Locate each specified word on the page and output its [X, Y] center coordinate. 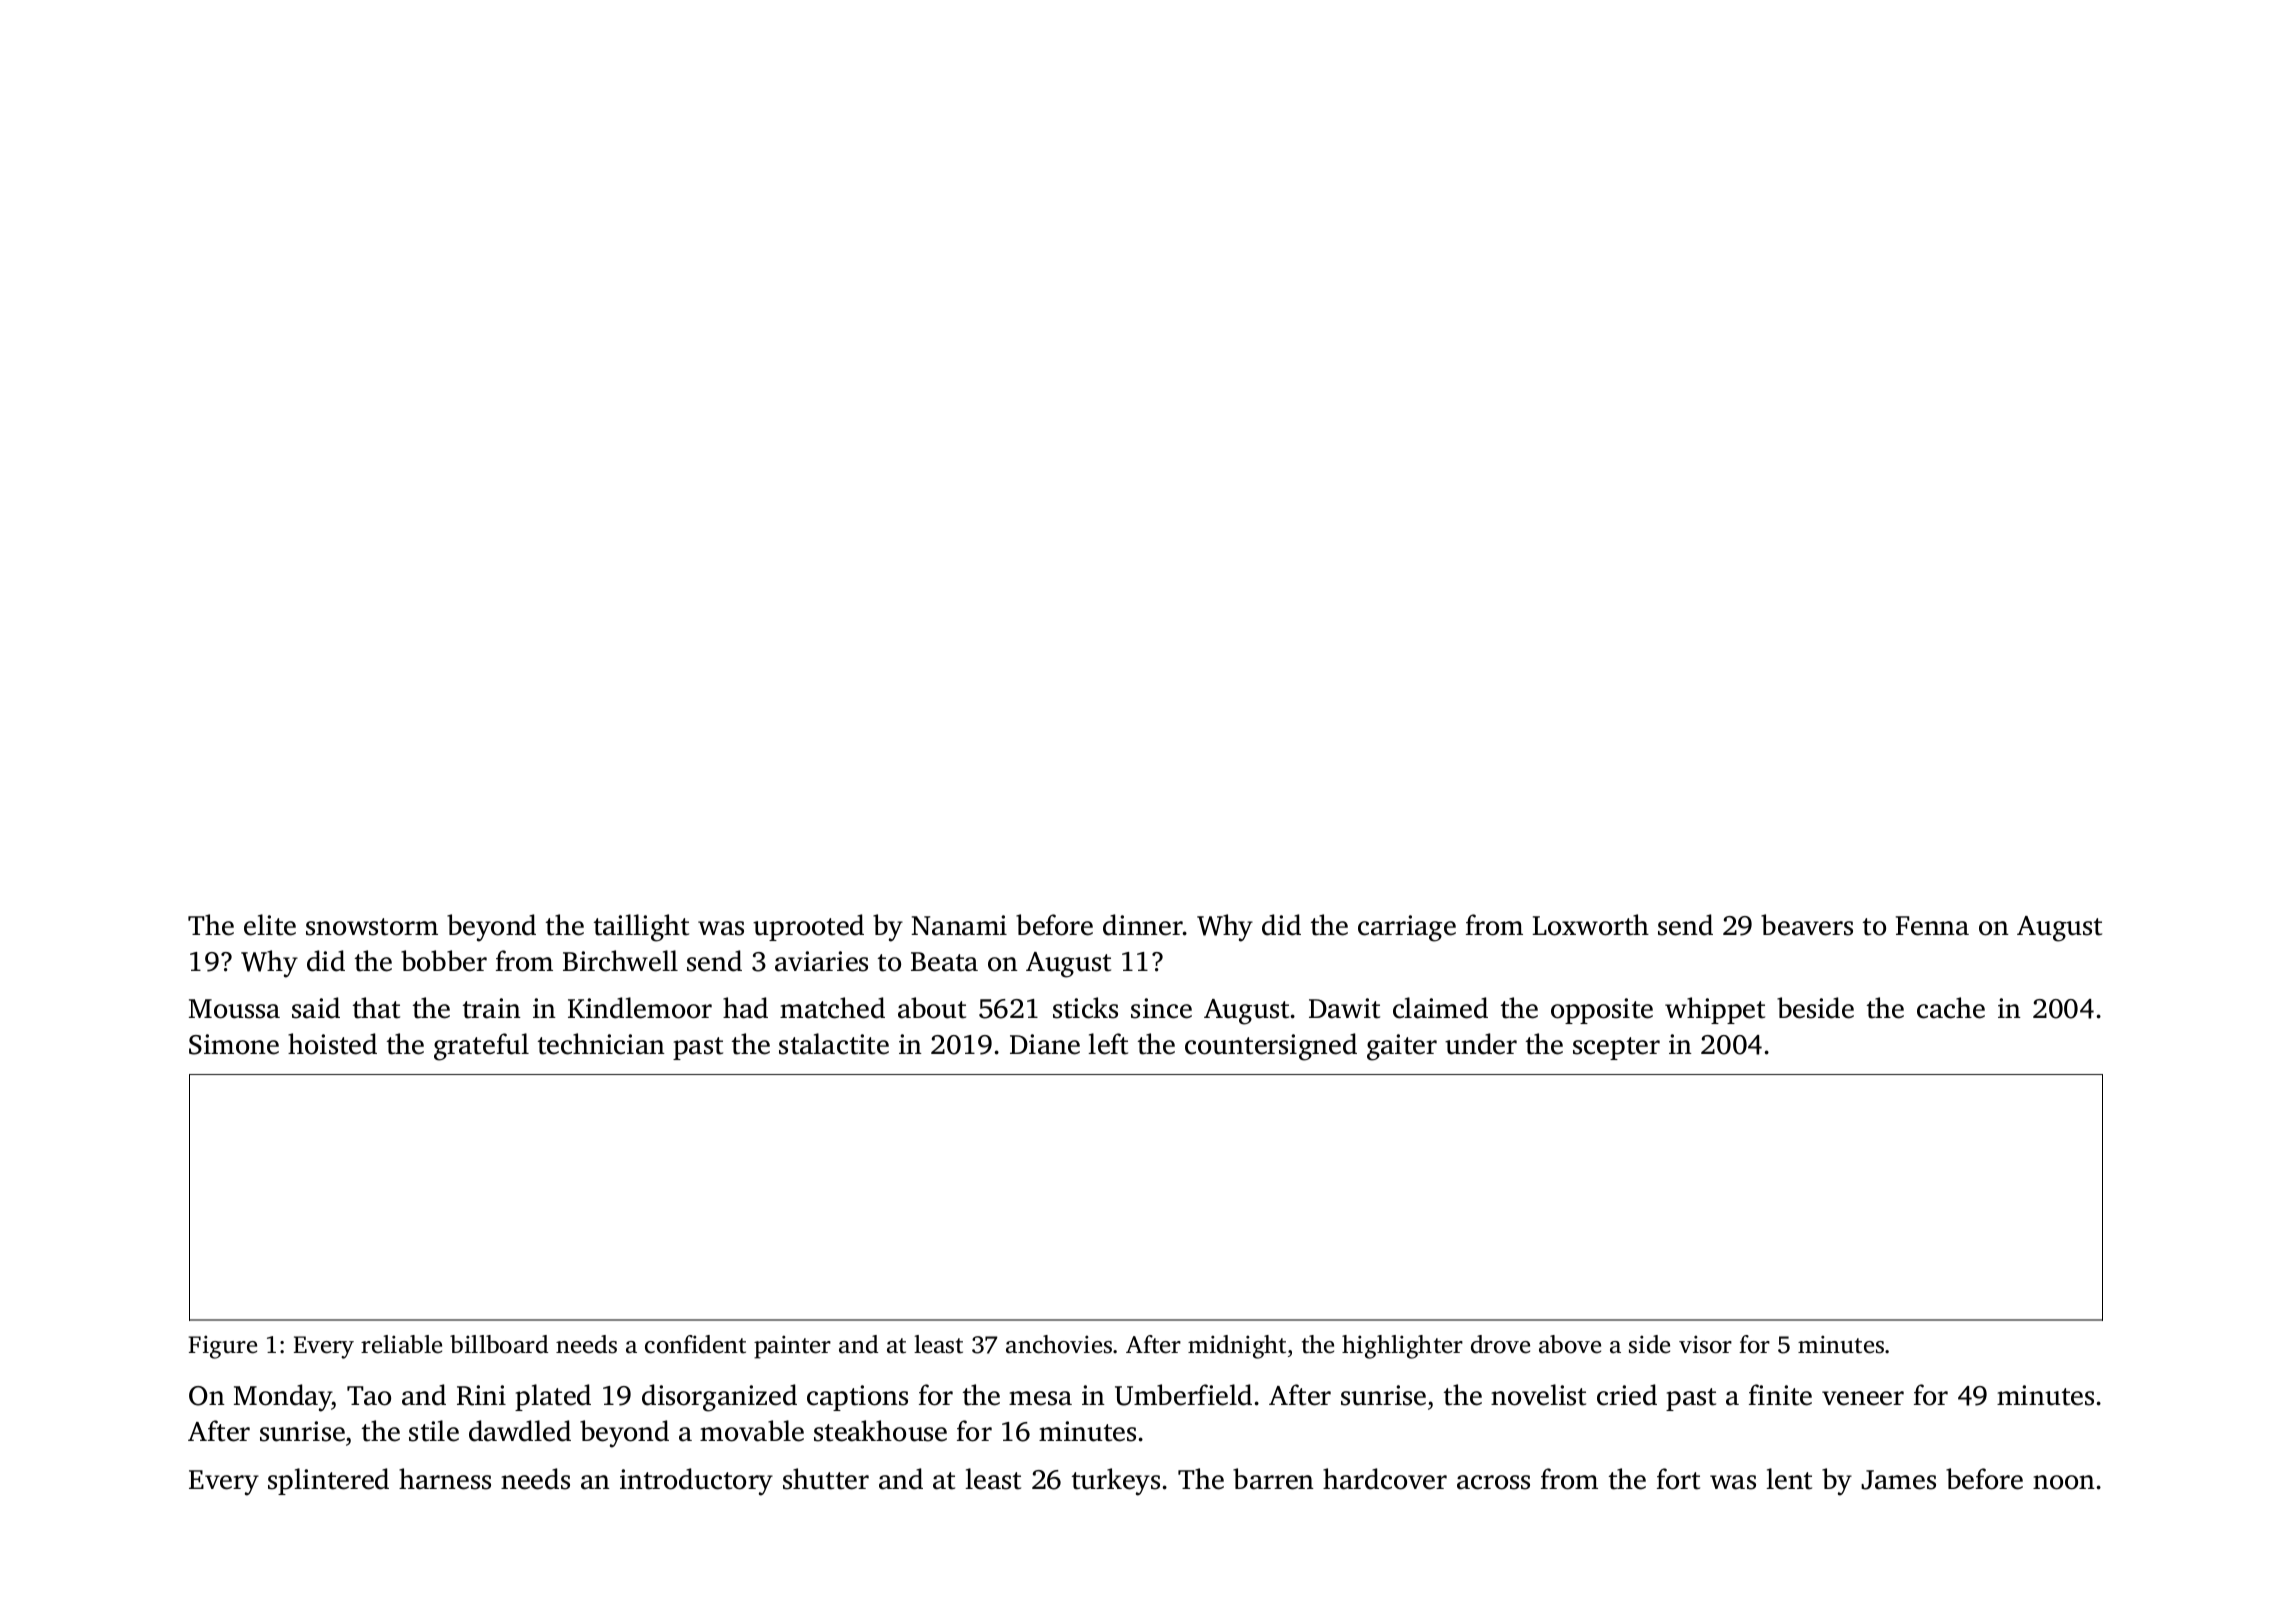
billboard [499, 1344]
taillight [641, 928]
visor [1705, 1344]
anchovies [1059, 1344]
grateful [481, 1047]
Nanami [959, 925]
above [1570, 1344]
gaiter [1402, 1047]
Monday [283, 1398]
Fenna [1932, 926]
